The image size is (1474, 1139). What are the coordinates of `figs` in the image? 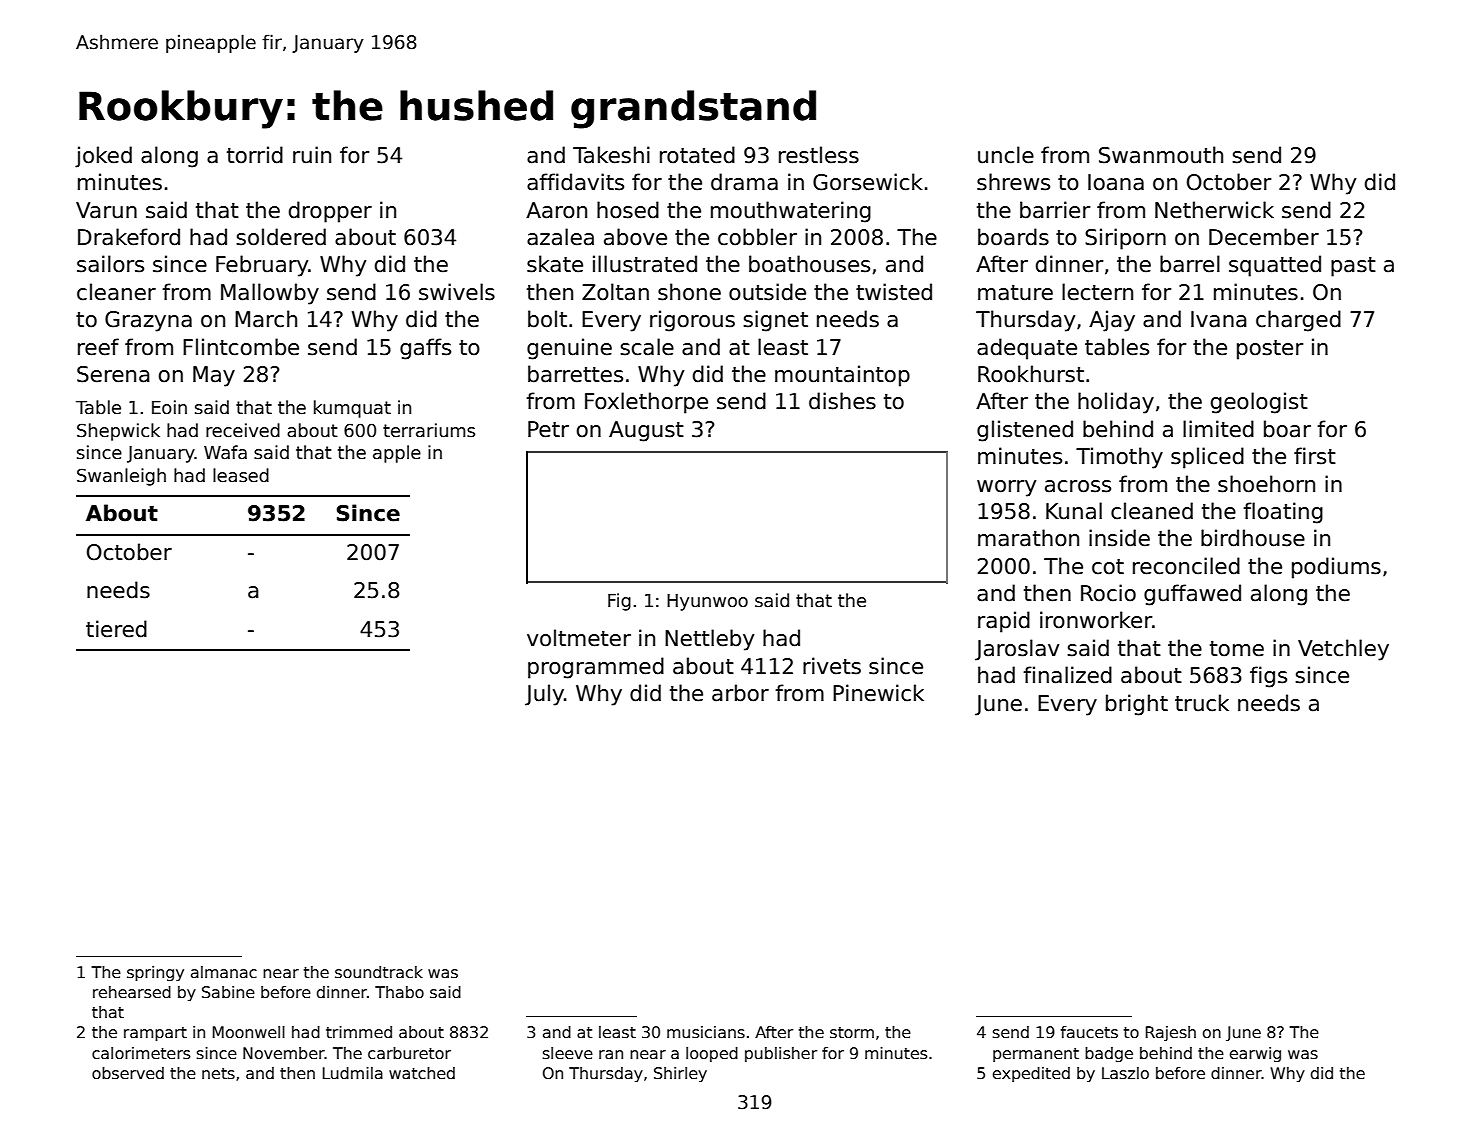 It's located at (1268, 677).
